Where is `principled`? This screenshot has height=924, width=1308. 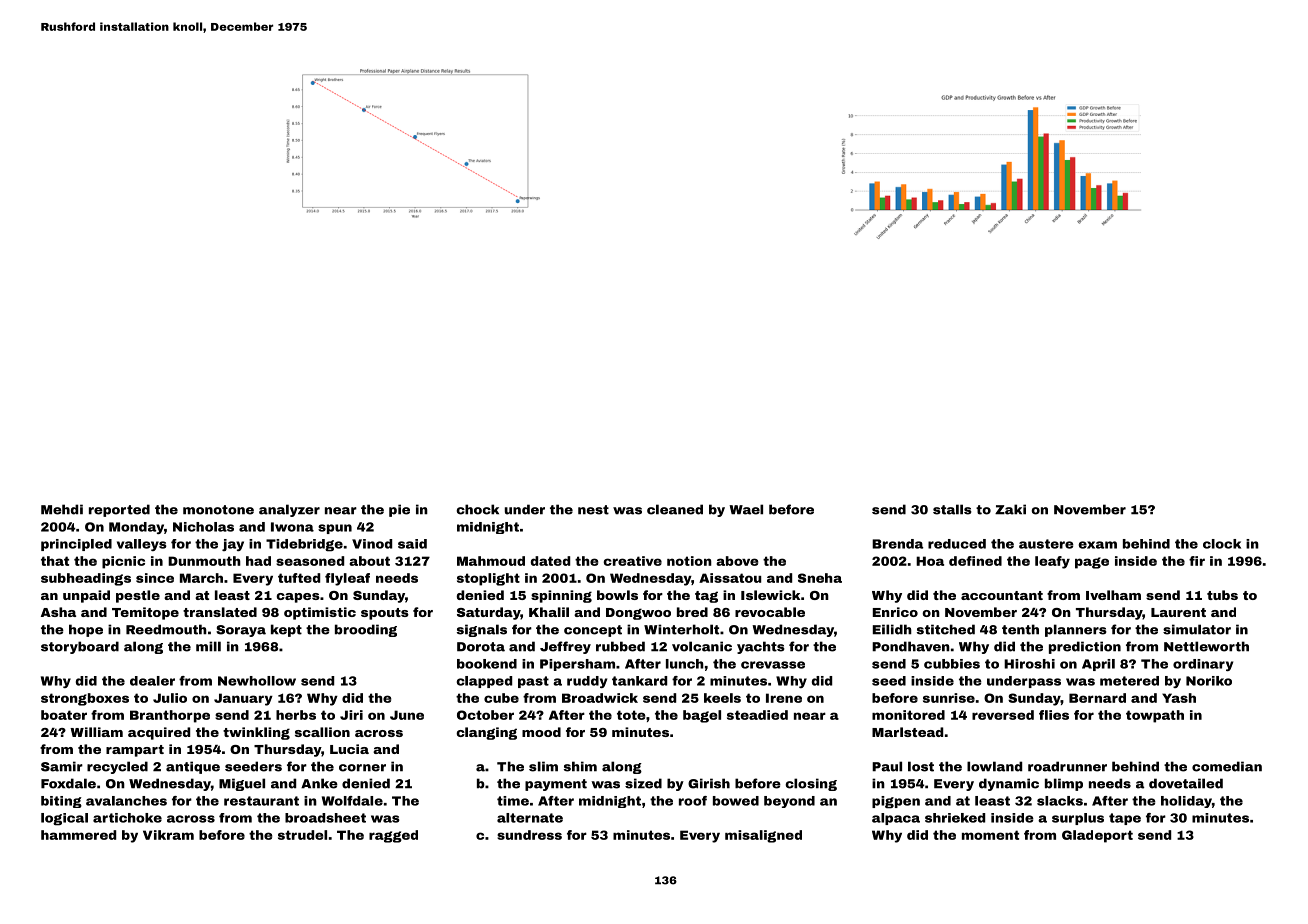 principled is located at coordinates (76, 545).
